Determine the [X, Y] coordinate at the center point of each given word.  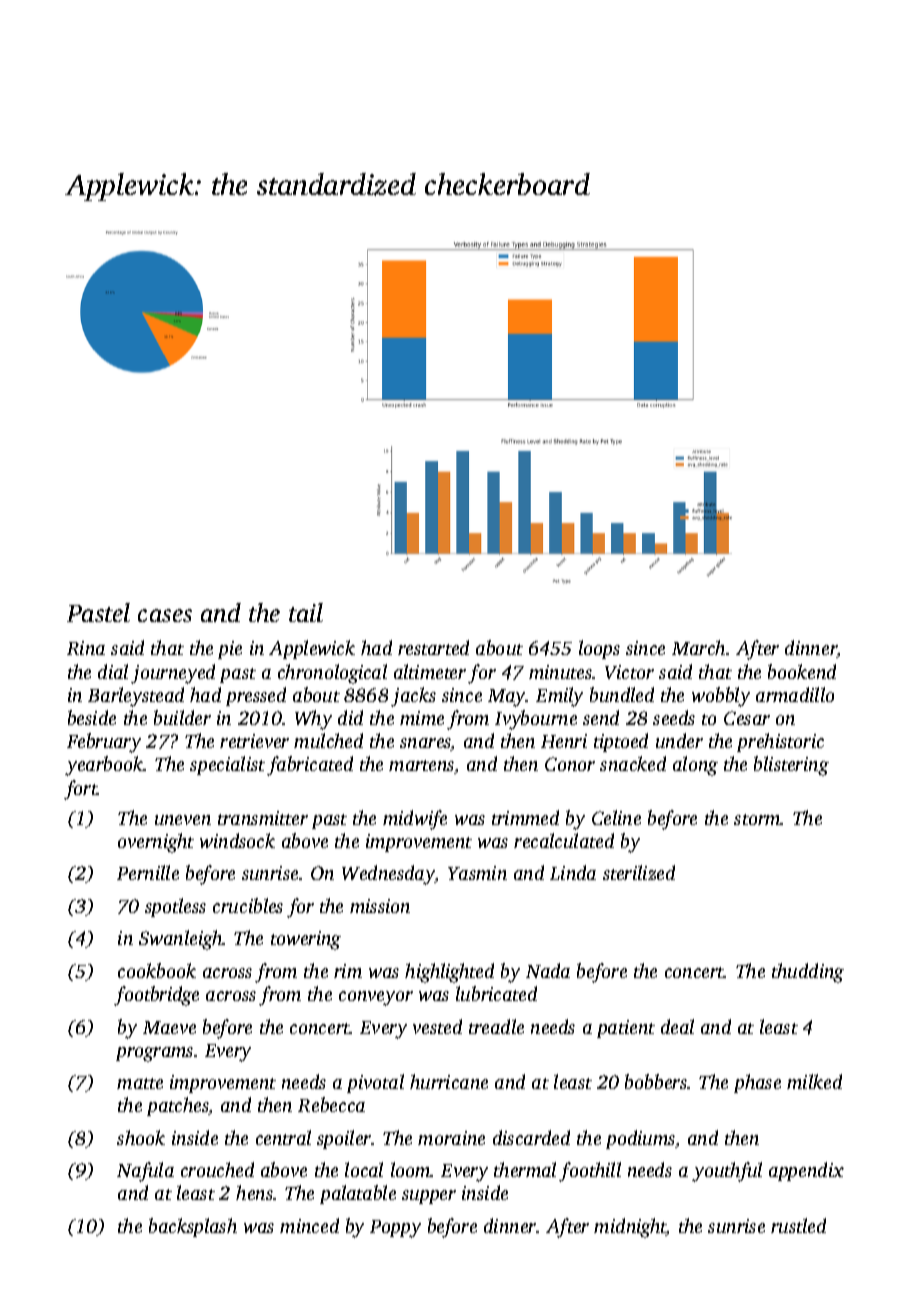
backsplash [193, 1227]
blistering [791, 766]
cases [165, 615]
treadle [496, 1026]
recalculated [564, 840]
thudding [808, 973]
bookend [802, 671]
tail [306, 612]
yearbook [104, 766]
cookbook [157, 970]
